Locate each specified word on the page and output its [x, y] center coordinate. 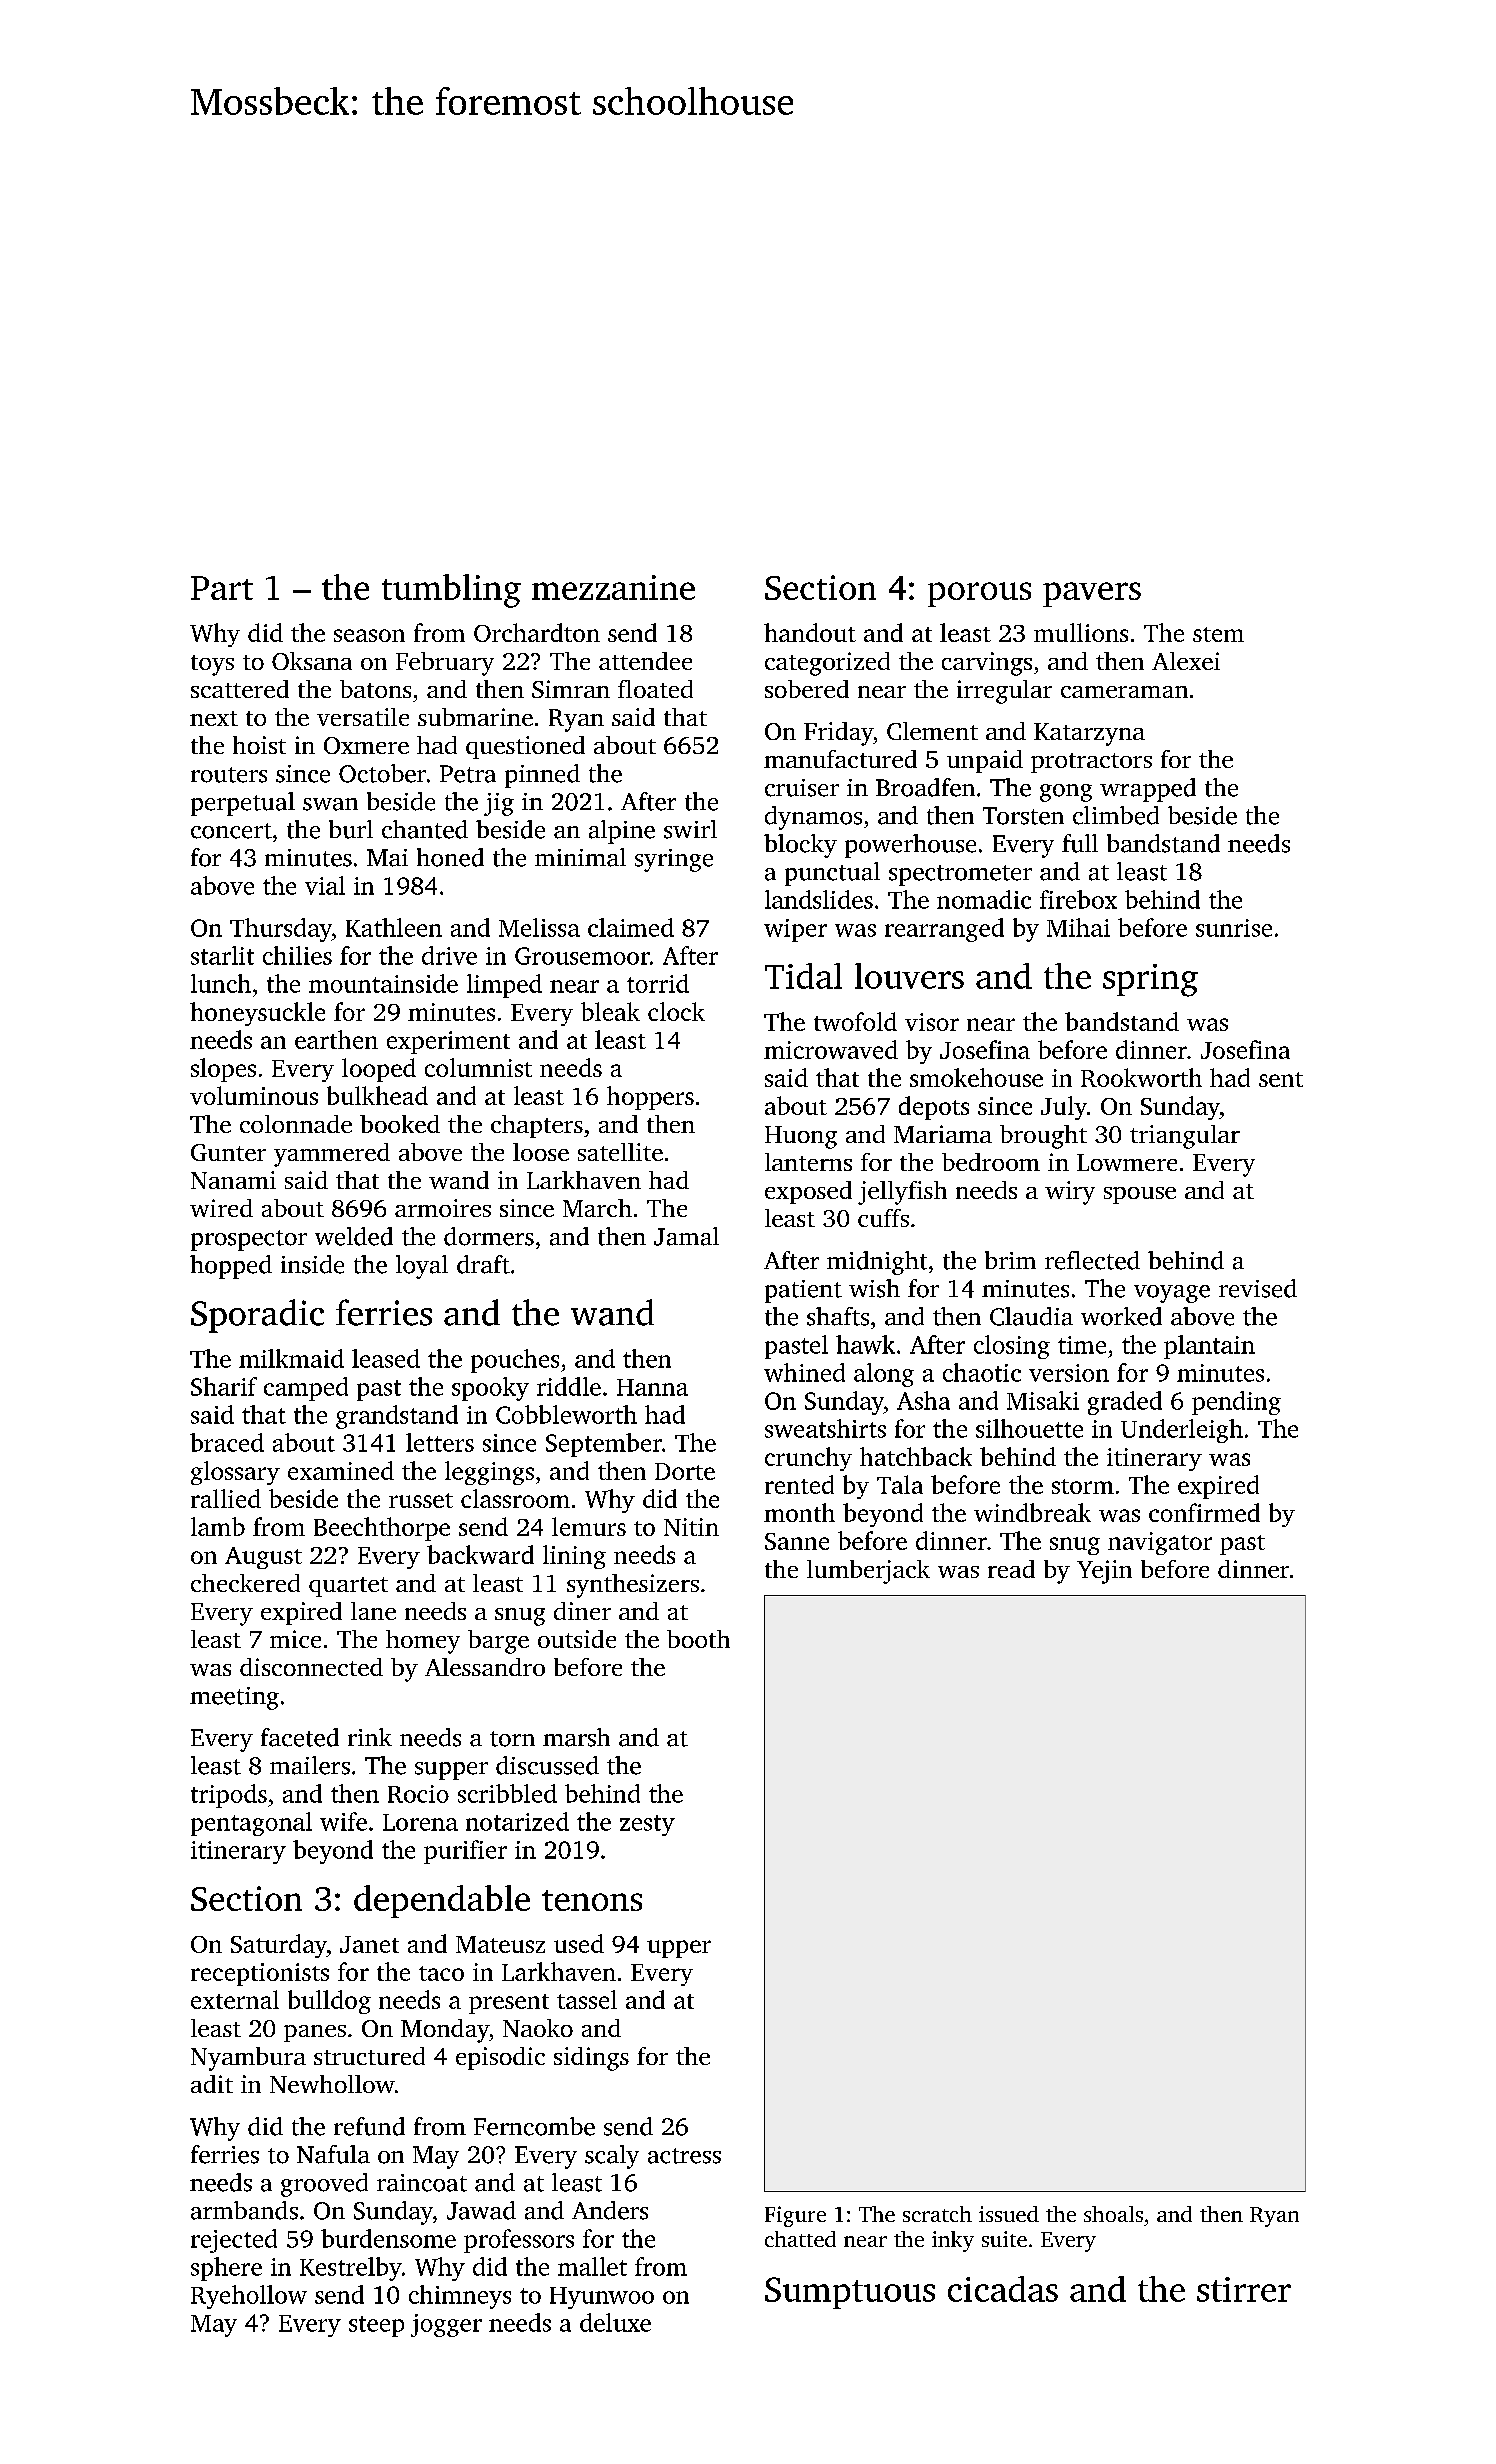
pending [1236, 1403]
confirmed [1204, 1512]
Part [222, 588]
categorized [827, 664]
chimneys [460, 2297]
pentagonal [251, 1824]
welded [354, 1236]
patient [803, 1291]
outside [577, 1639]
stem [1218, 634]
